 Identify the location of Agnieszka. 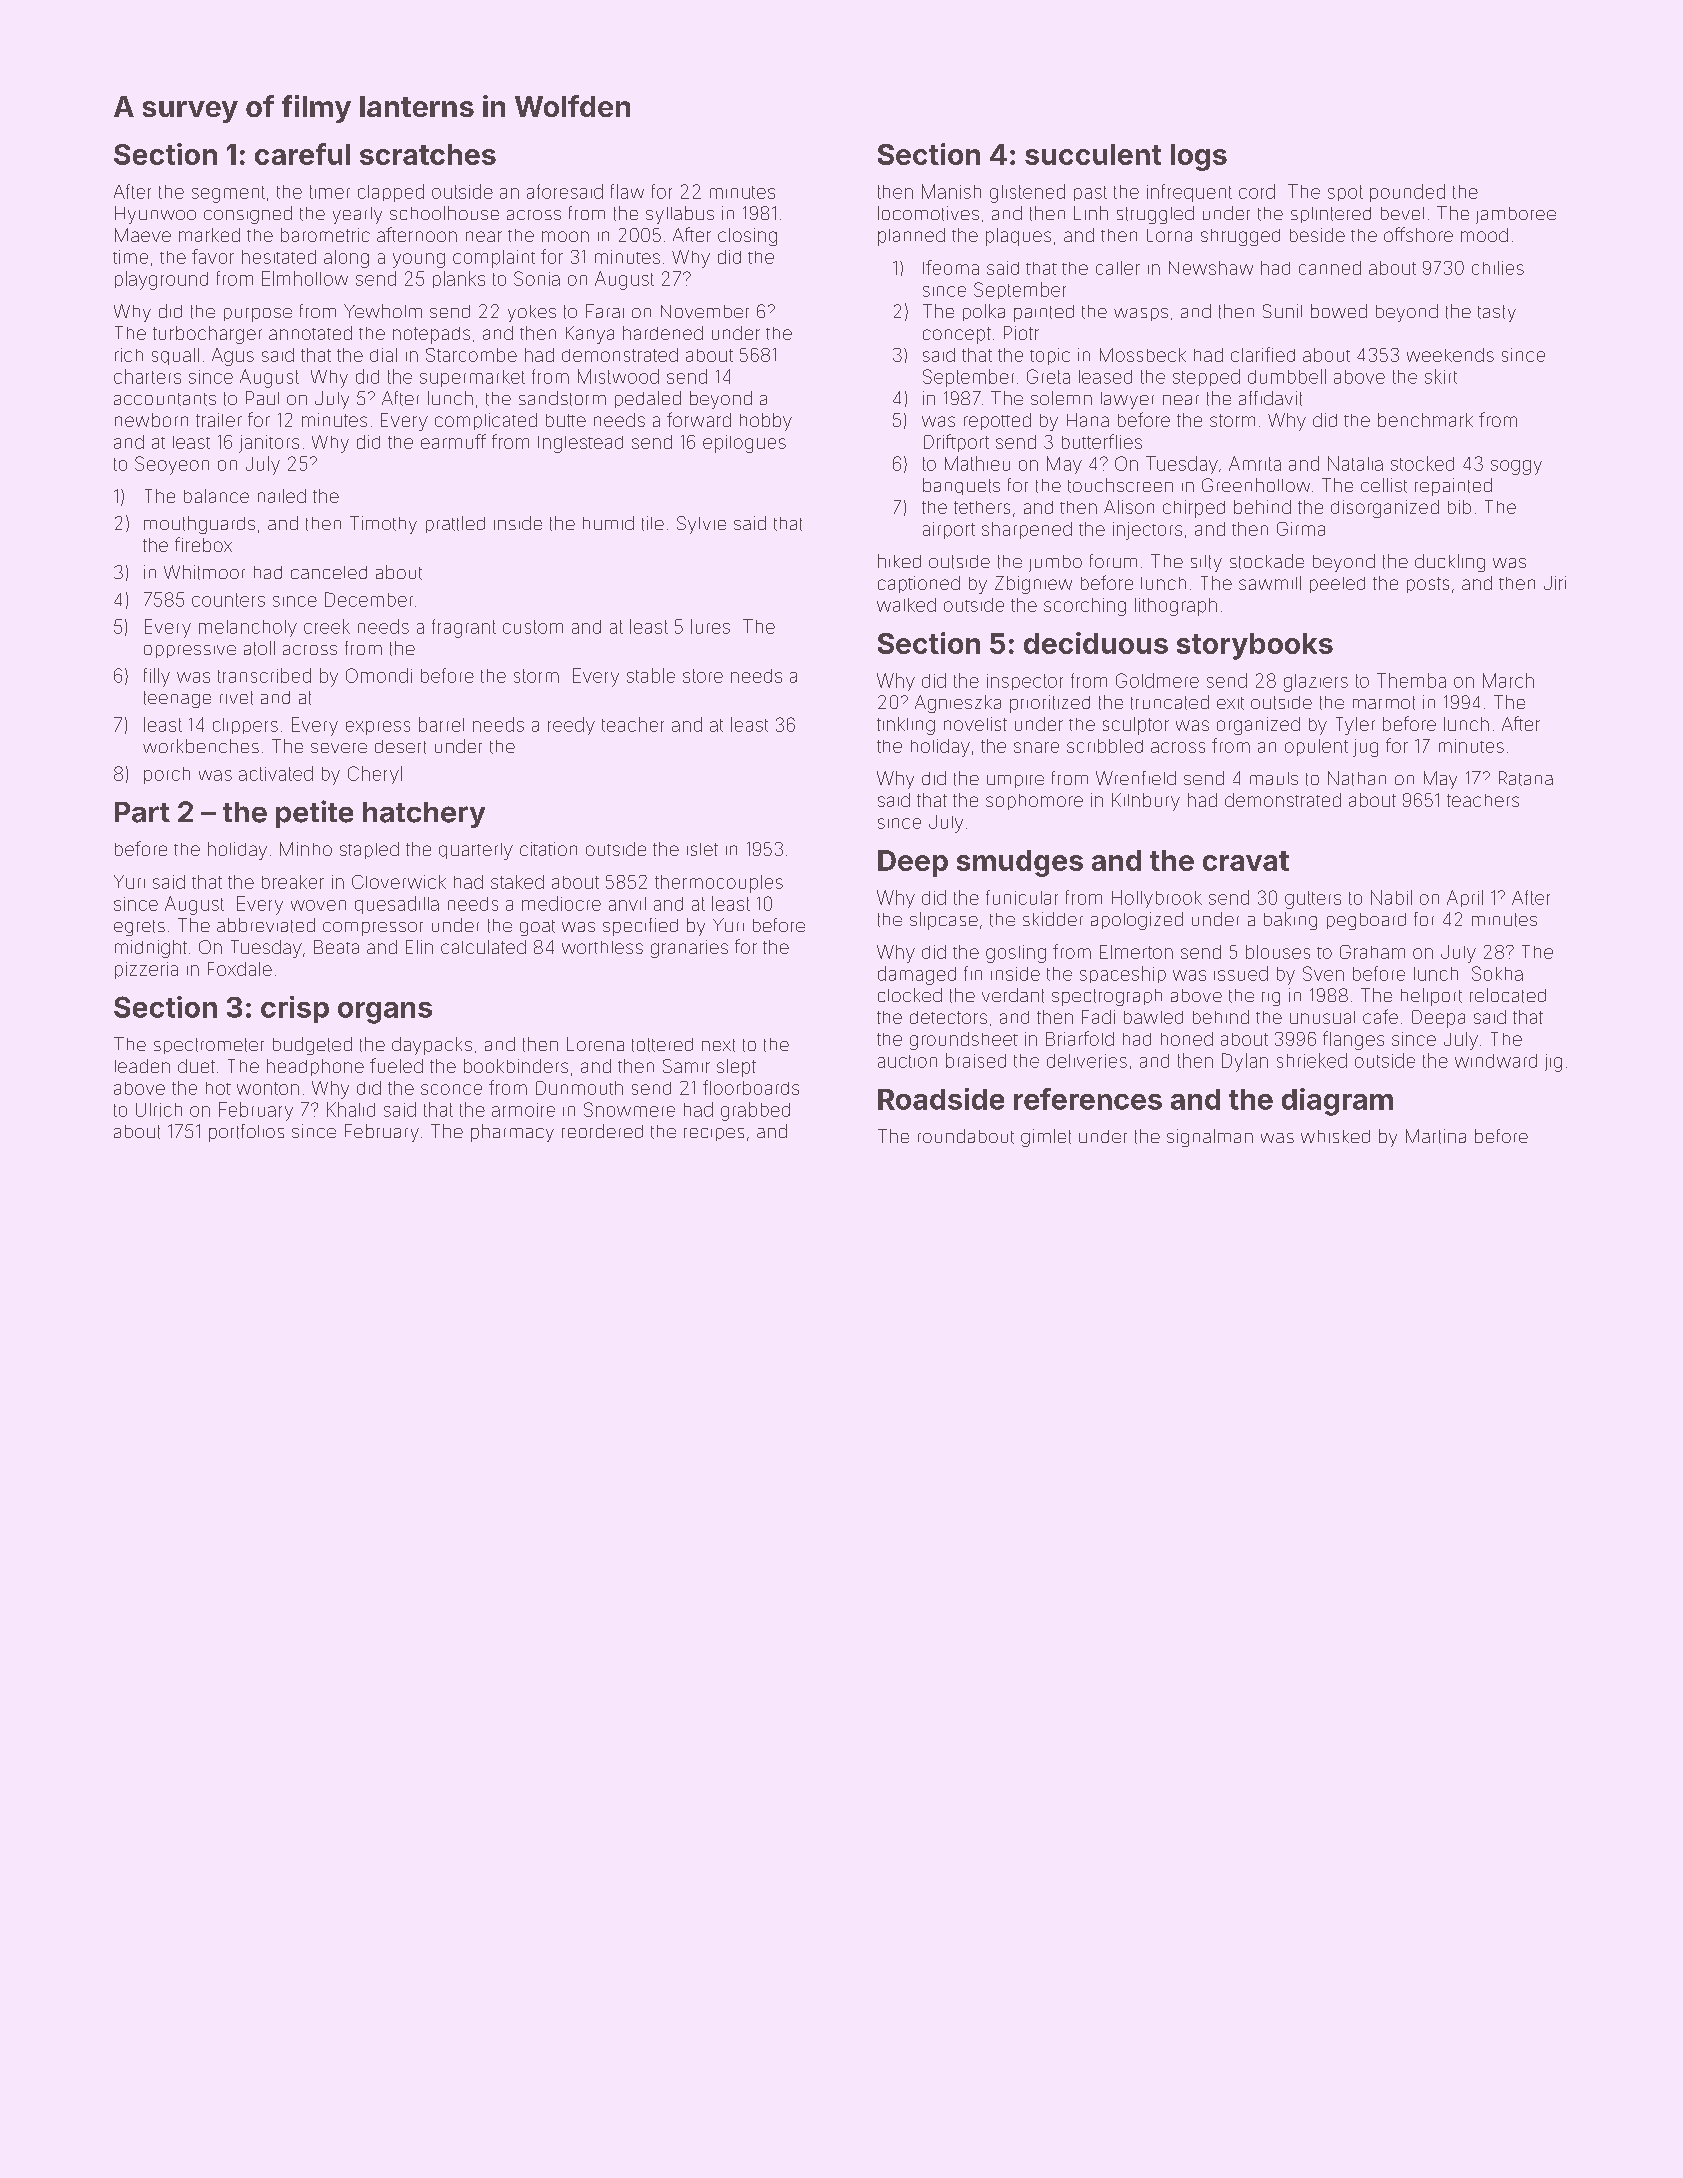
(958, 704).
